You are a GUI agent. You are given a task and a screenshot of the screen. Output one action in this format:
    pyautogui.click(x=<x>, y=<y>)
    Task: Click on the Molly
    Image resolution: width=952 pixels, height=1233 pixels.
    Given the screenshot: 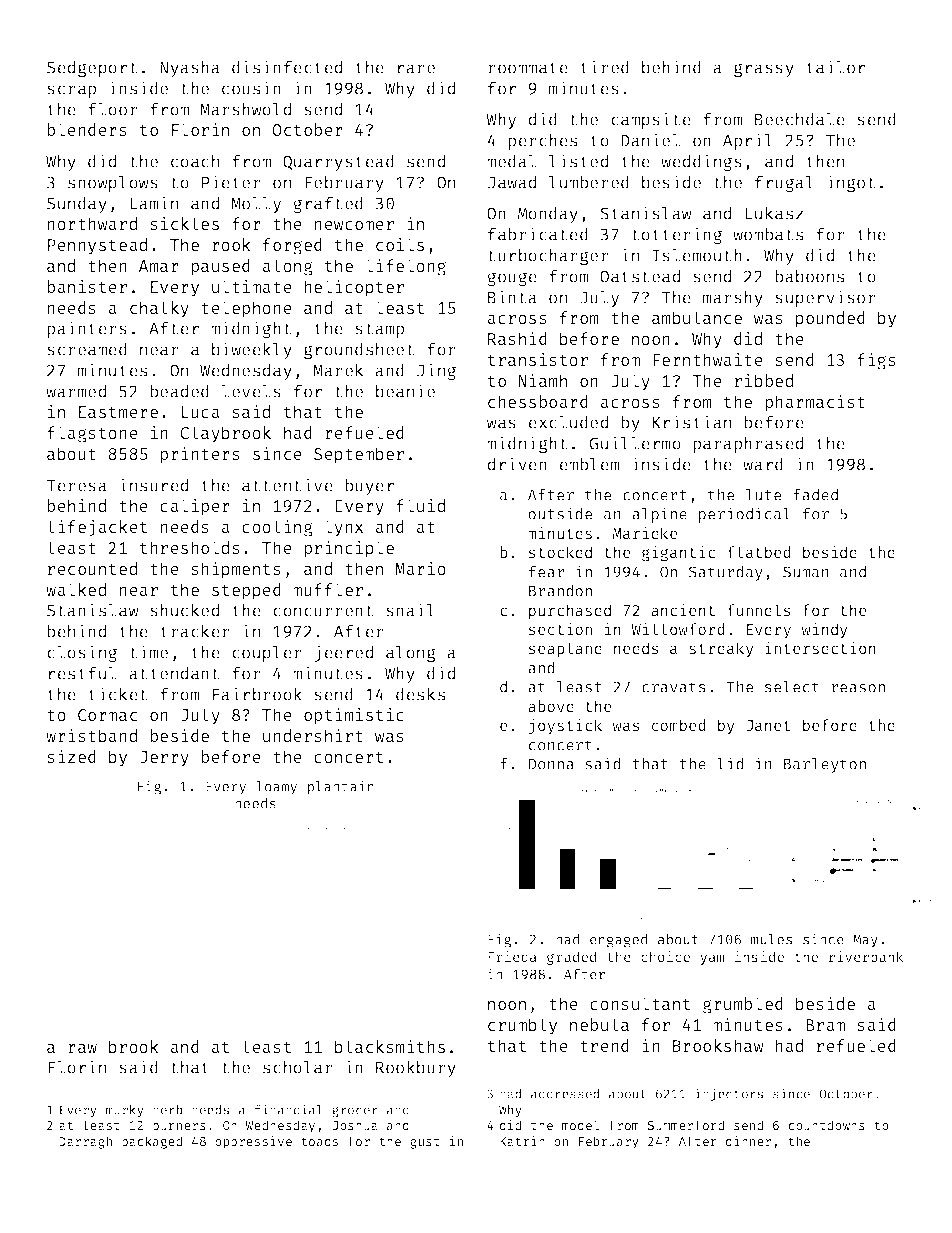 What is the action you would take?
    pyautogui.click(x=256, y=205)
